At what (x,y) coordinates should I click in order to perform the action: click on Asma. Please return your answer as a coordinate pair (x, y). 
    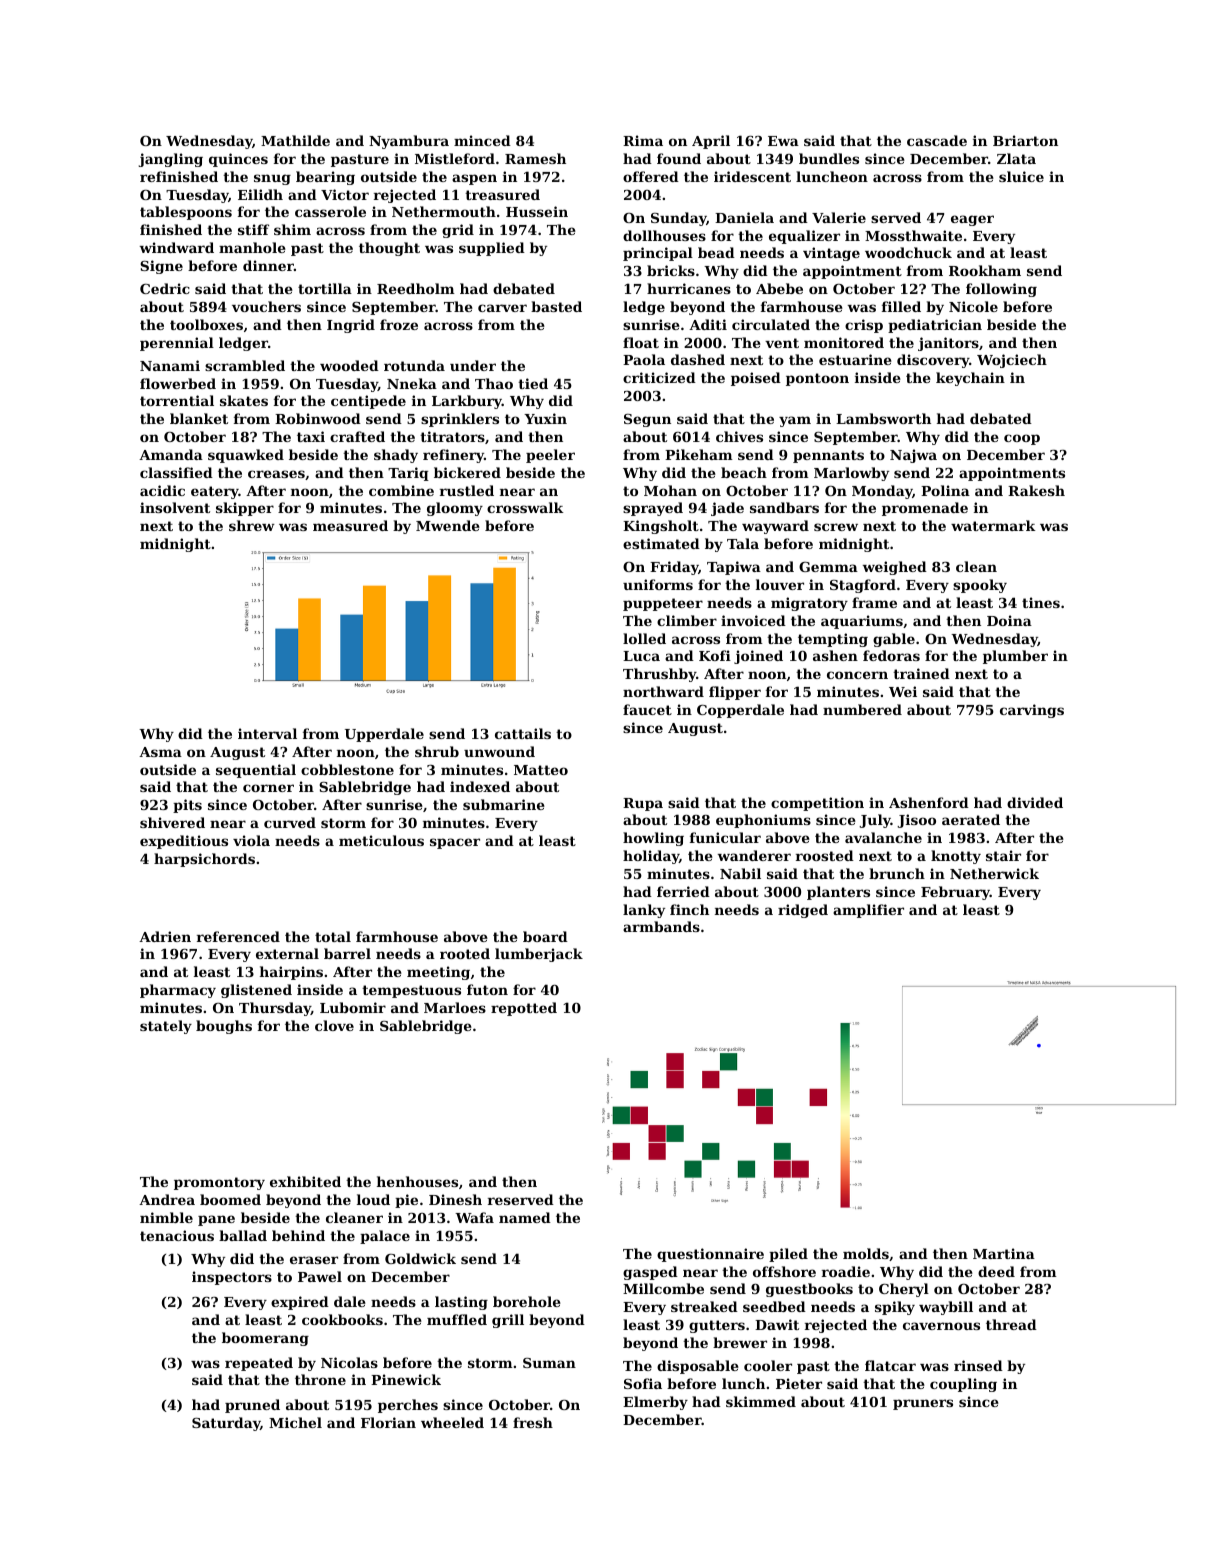
    Looking at the image, I should click on (160, 752).
